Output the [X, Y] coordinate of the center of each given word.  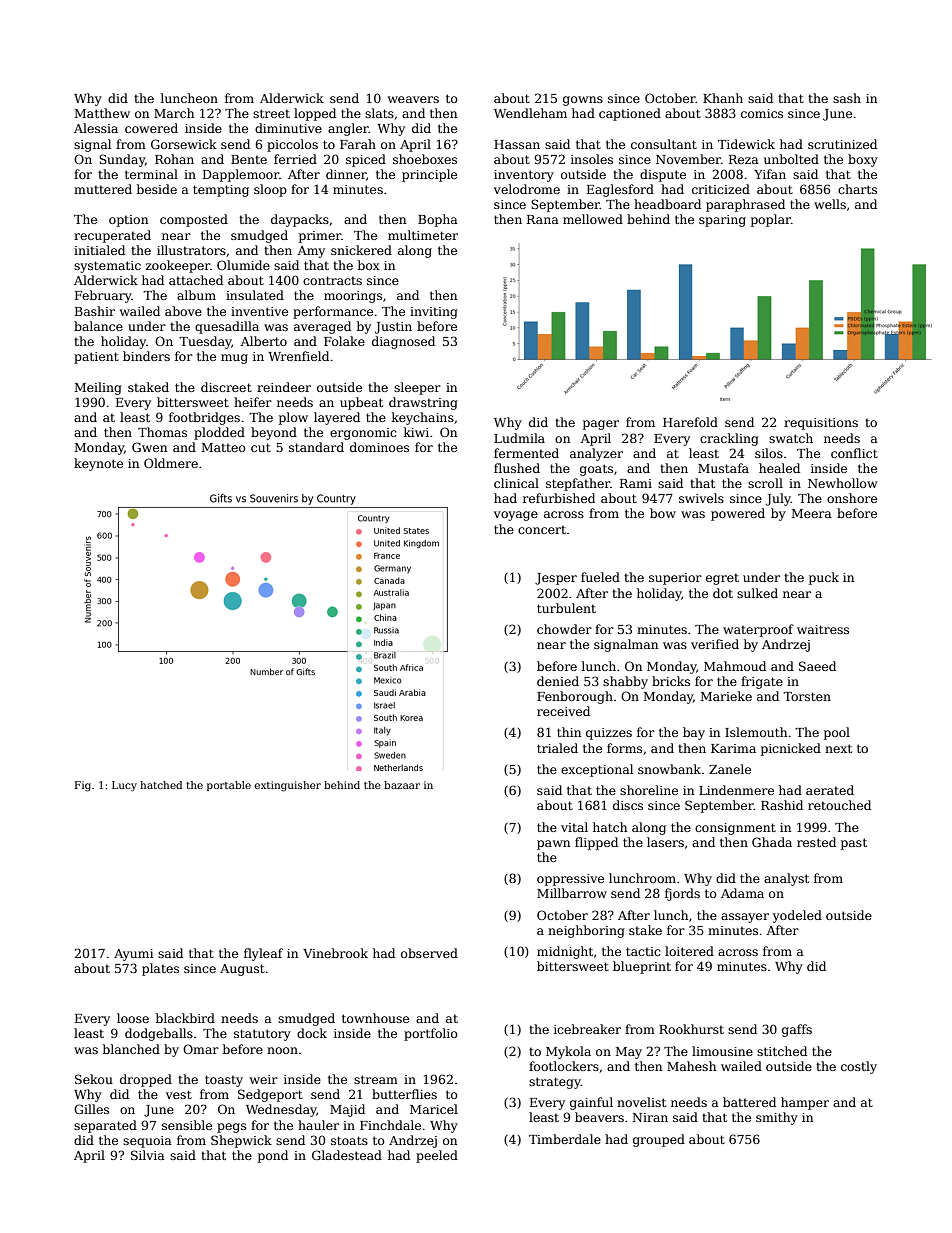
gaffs [797, 1030]
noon [282, 1050]
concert [542, 529]
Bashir [95, 311]
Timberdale [565, 1139]
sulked [757, 593]
